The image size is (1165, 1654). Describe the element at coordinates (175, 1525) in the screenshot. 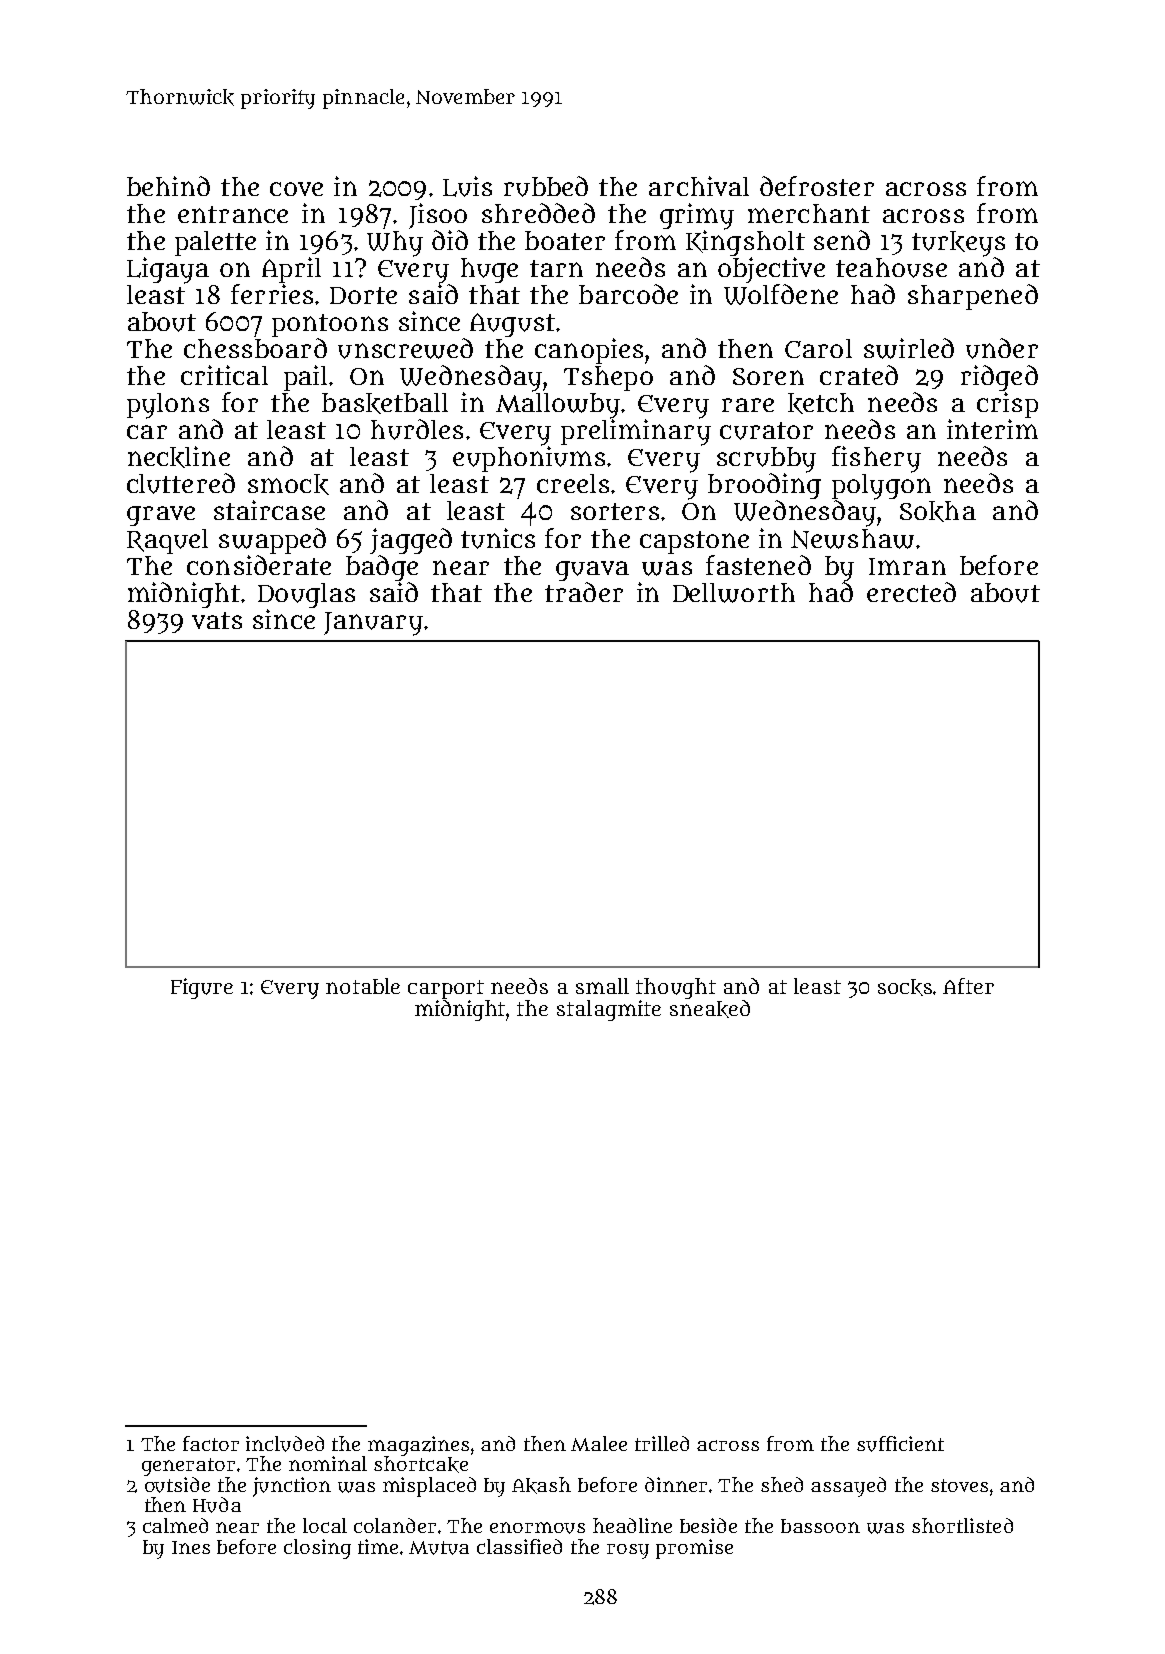

I see `calmed` at that location.
